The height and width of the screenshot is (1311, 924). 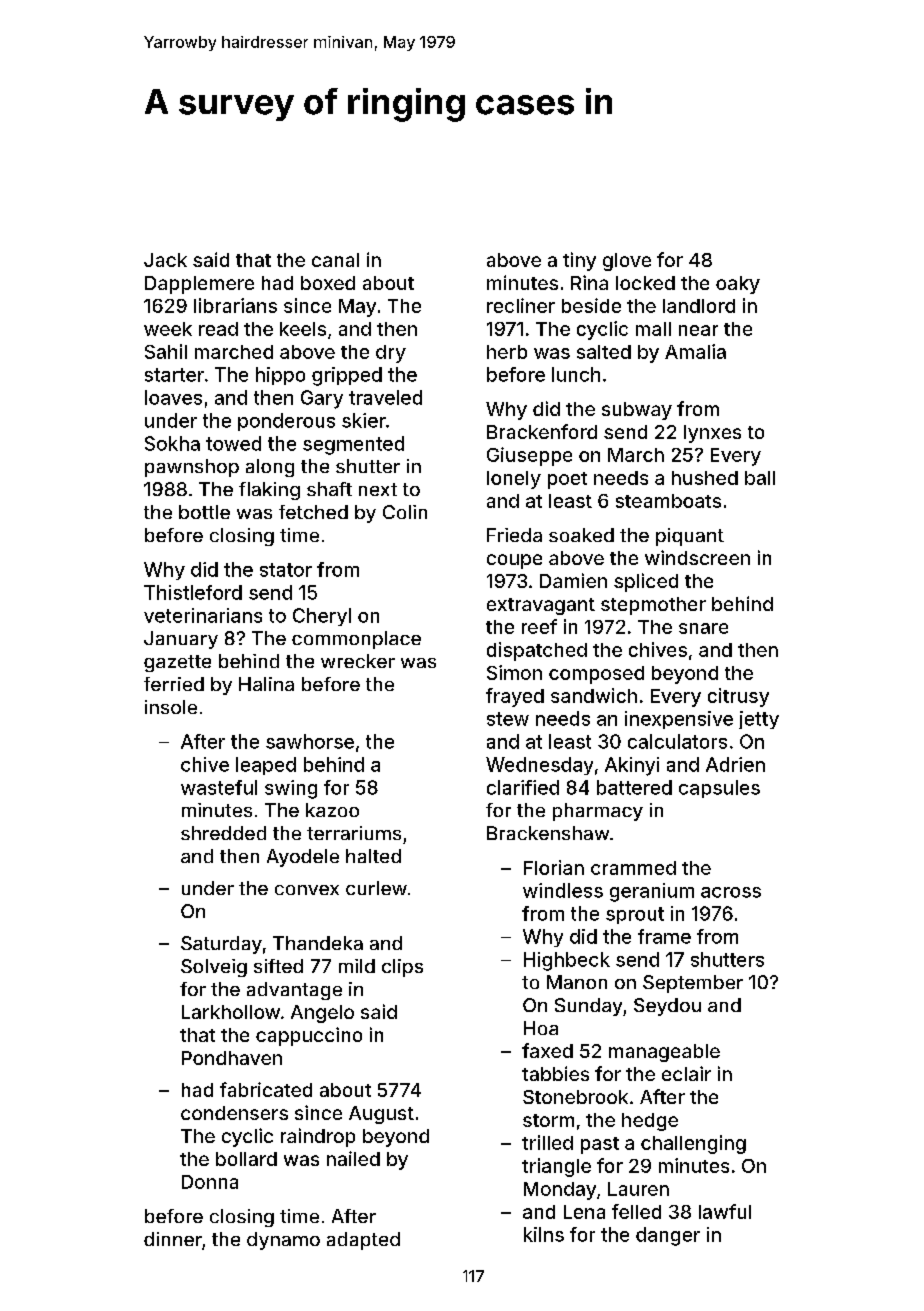 What do you see at coordinates (653, 329) in the screenshot?
I see `mall` at bounding box center [653, 329].
